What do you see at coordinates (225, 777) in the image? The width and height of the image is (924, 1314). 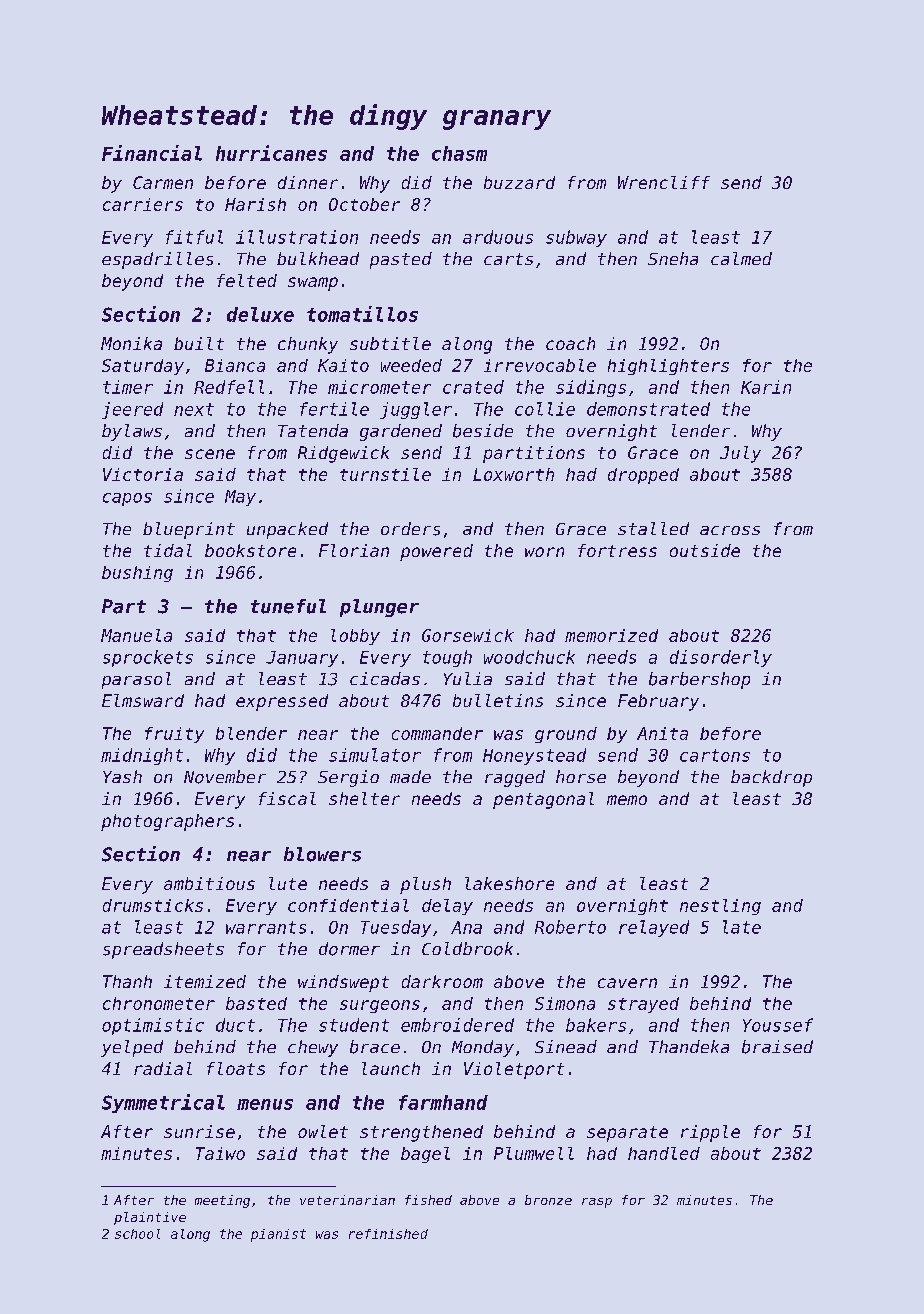 I see `November` at bounding box center [225, 777].
